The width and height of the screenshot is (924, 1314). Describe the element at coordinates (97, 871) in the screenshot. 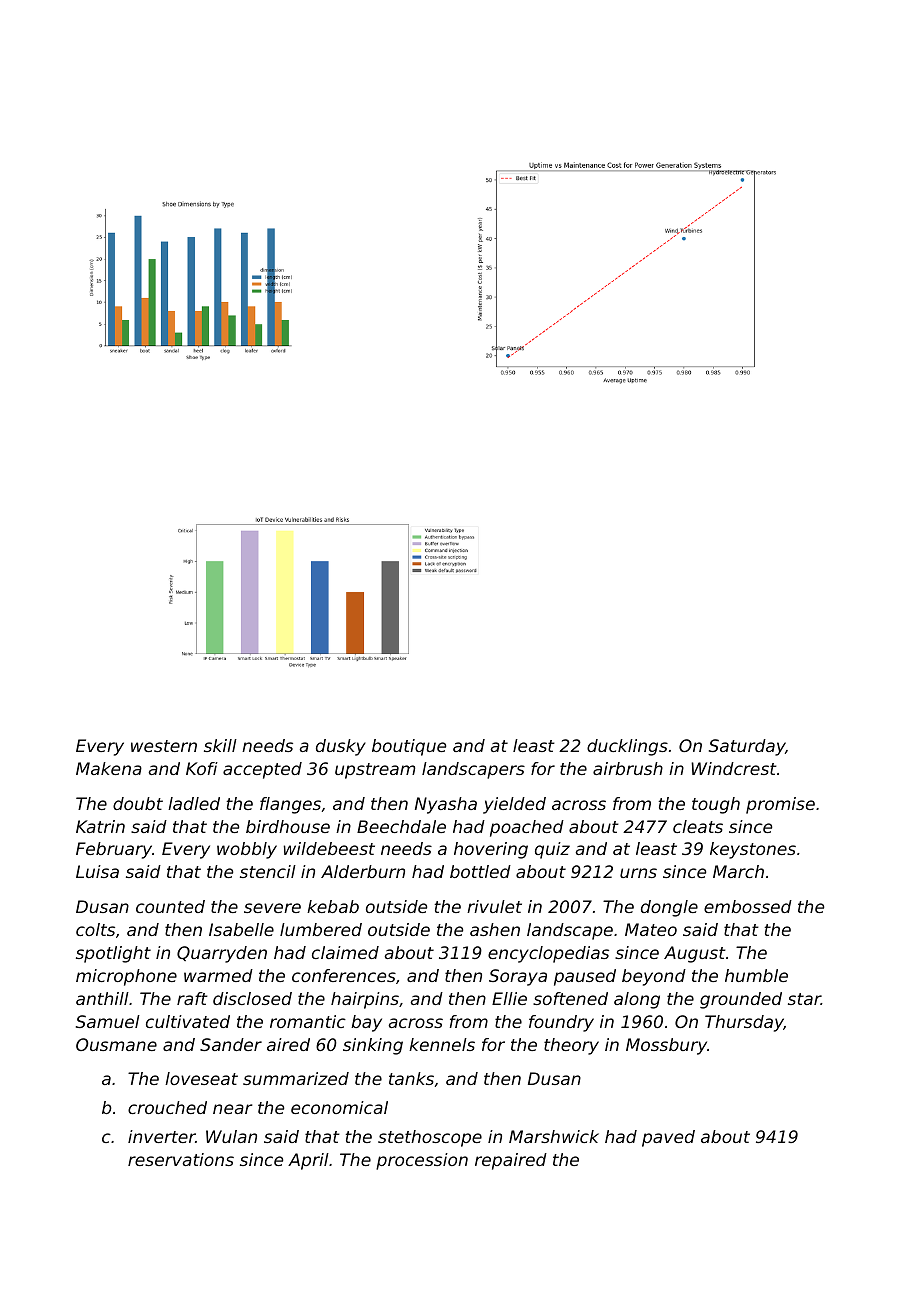

I see `Luisa` at that location.
